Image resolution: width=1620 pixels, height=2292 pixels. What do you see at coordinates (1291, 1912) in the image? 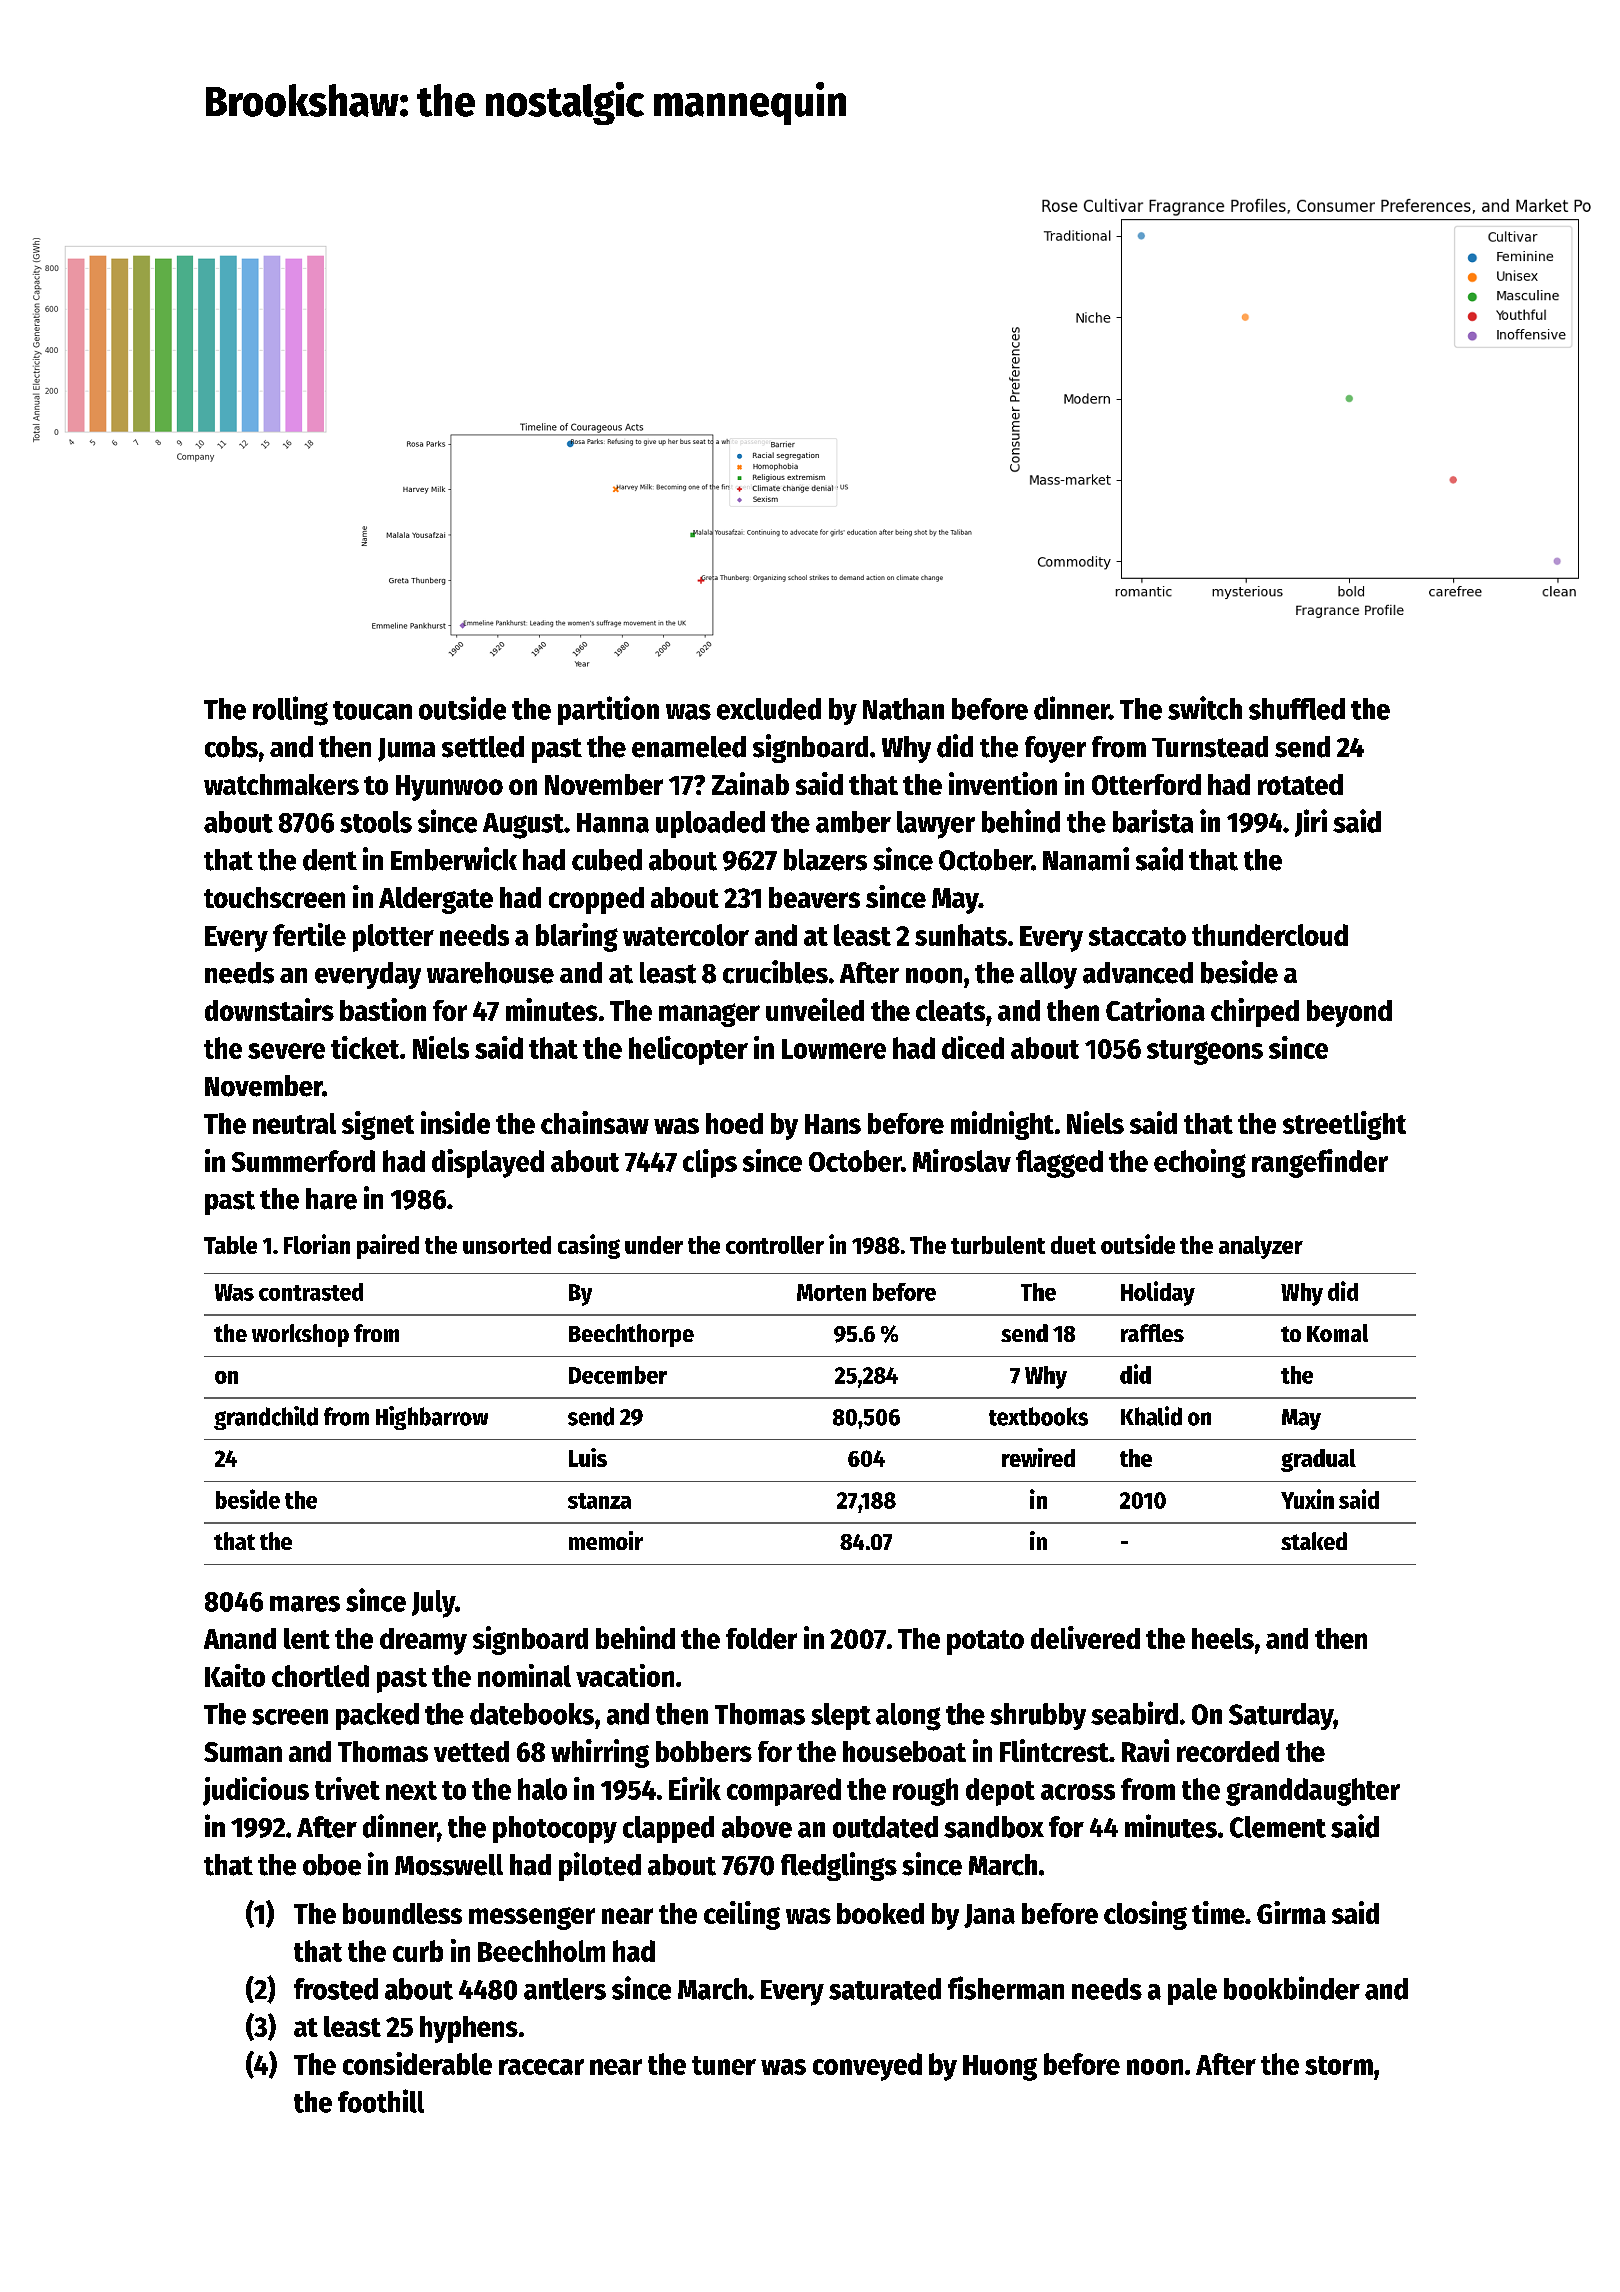
I see `Girma` at bounding box center [1291, 1912].
